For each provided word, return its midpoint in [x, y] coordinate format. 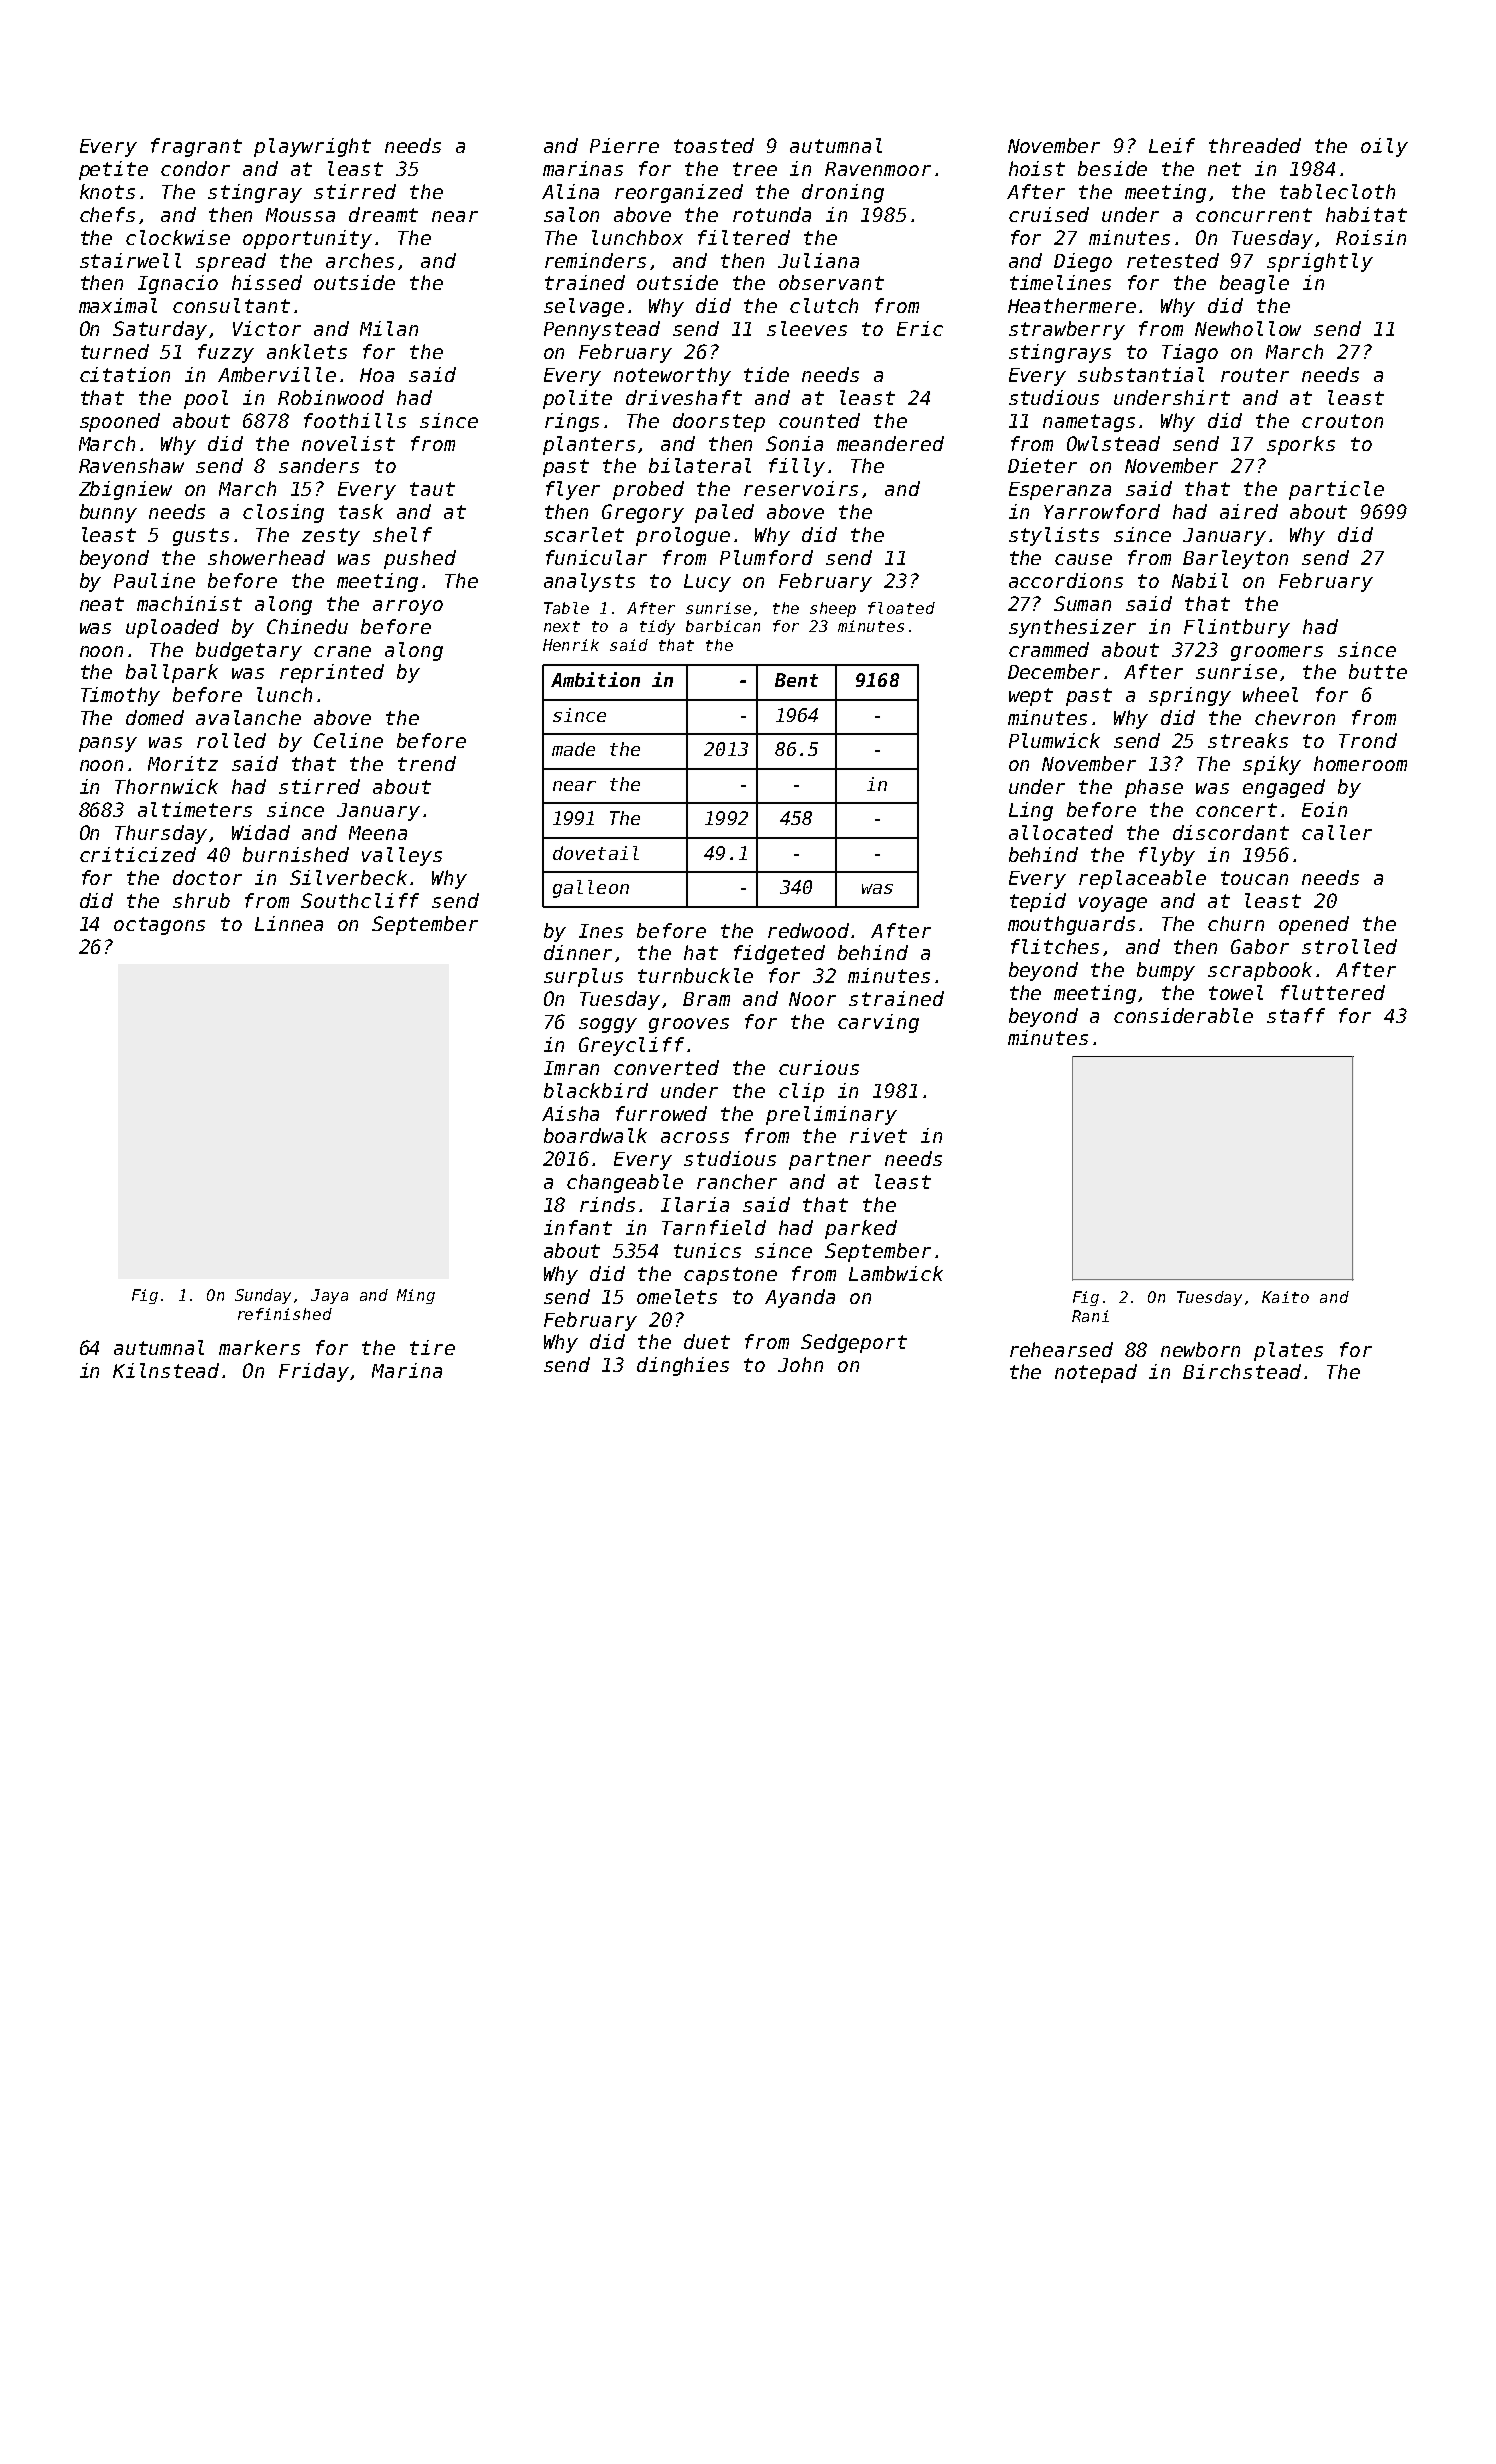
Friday [314, 1372]
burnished [296, 854]
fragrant [196, 147]
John [800, 1364]
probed [648, 490]
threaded [1255, 145]
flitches [1055, 946]
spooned [120, 422]
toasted [714, 145]
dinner [578, 952]
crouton [1342, 421]
